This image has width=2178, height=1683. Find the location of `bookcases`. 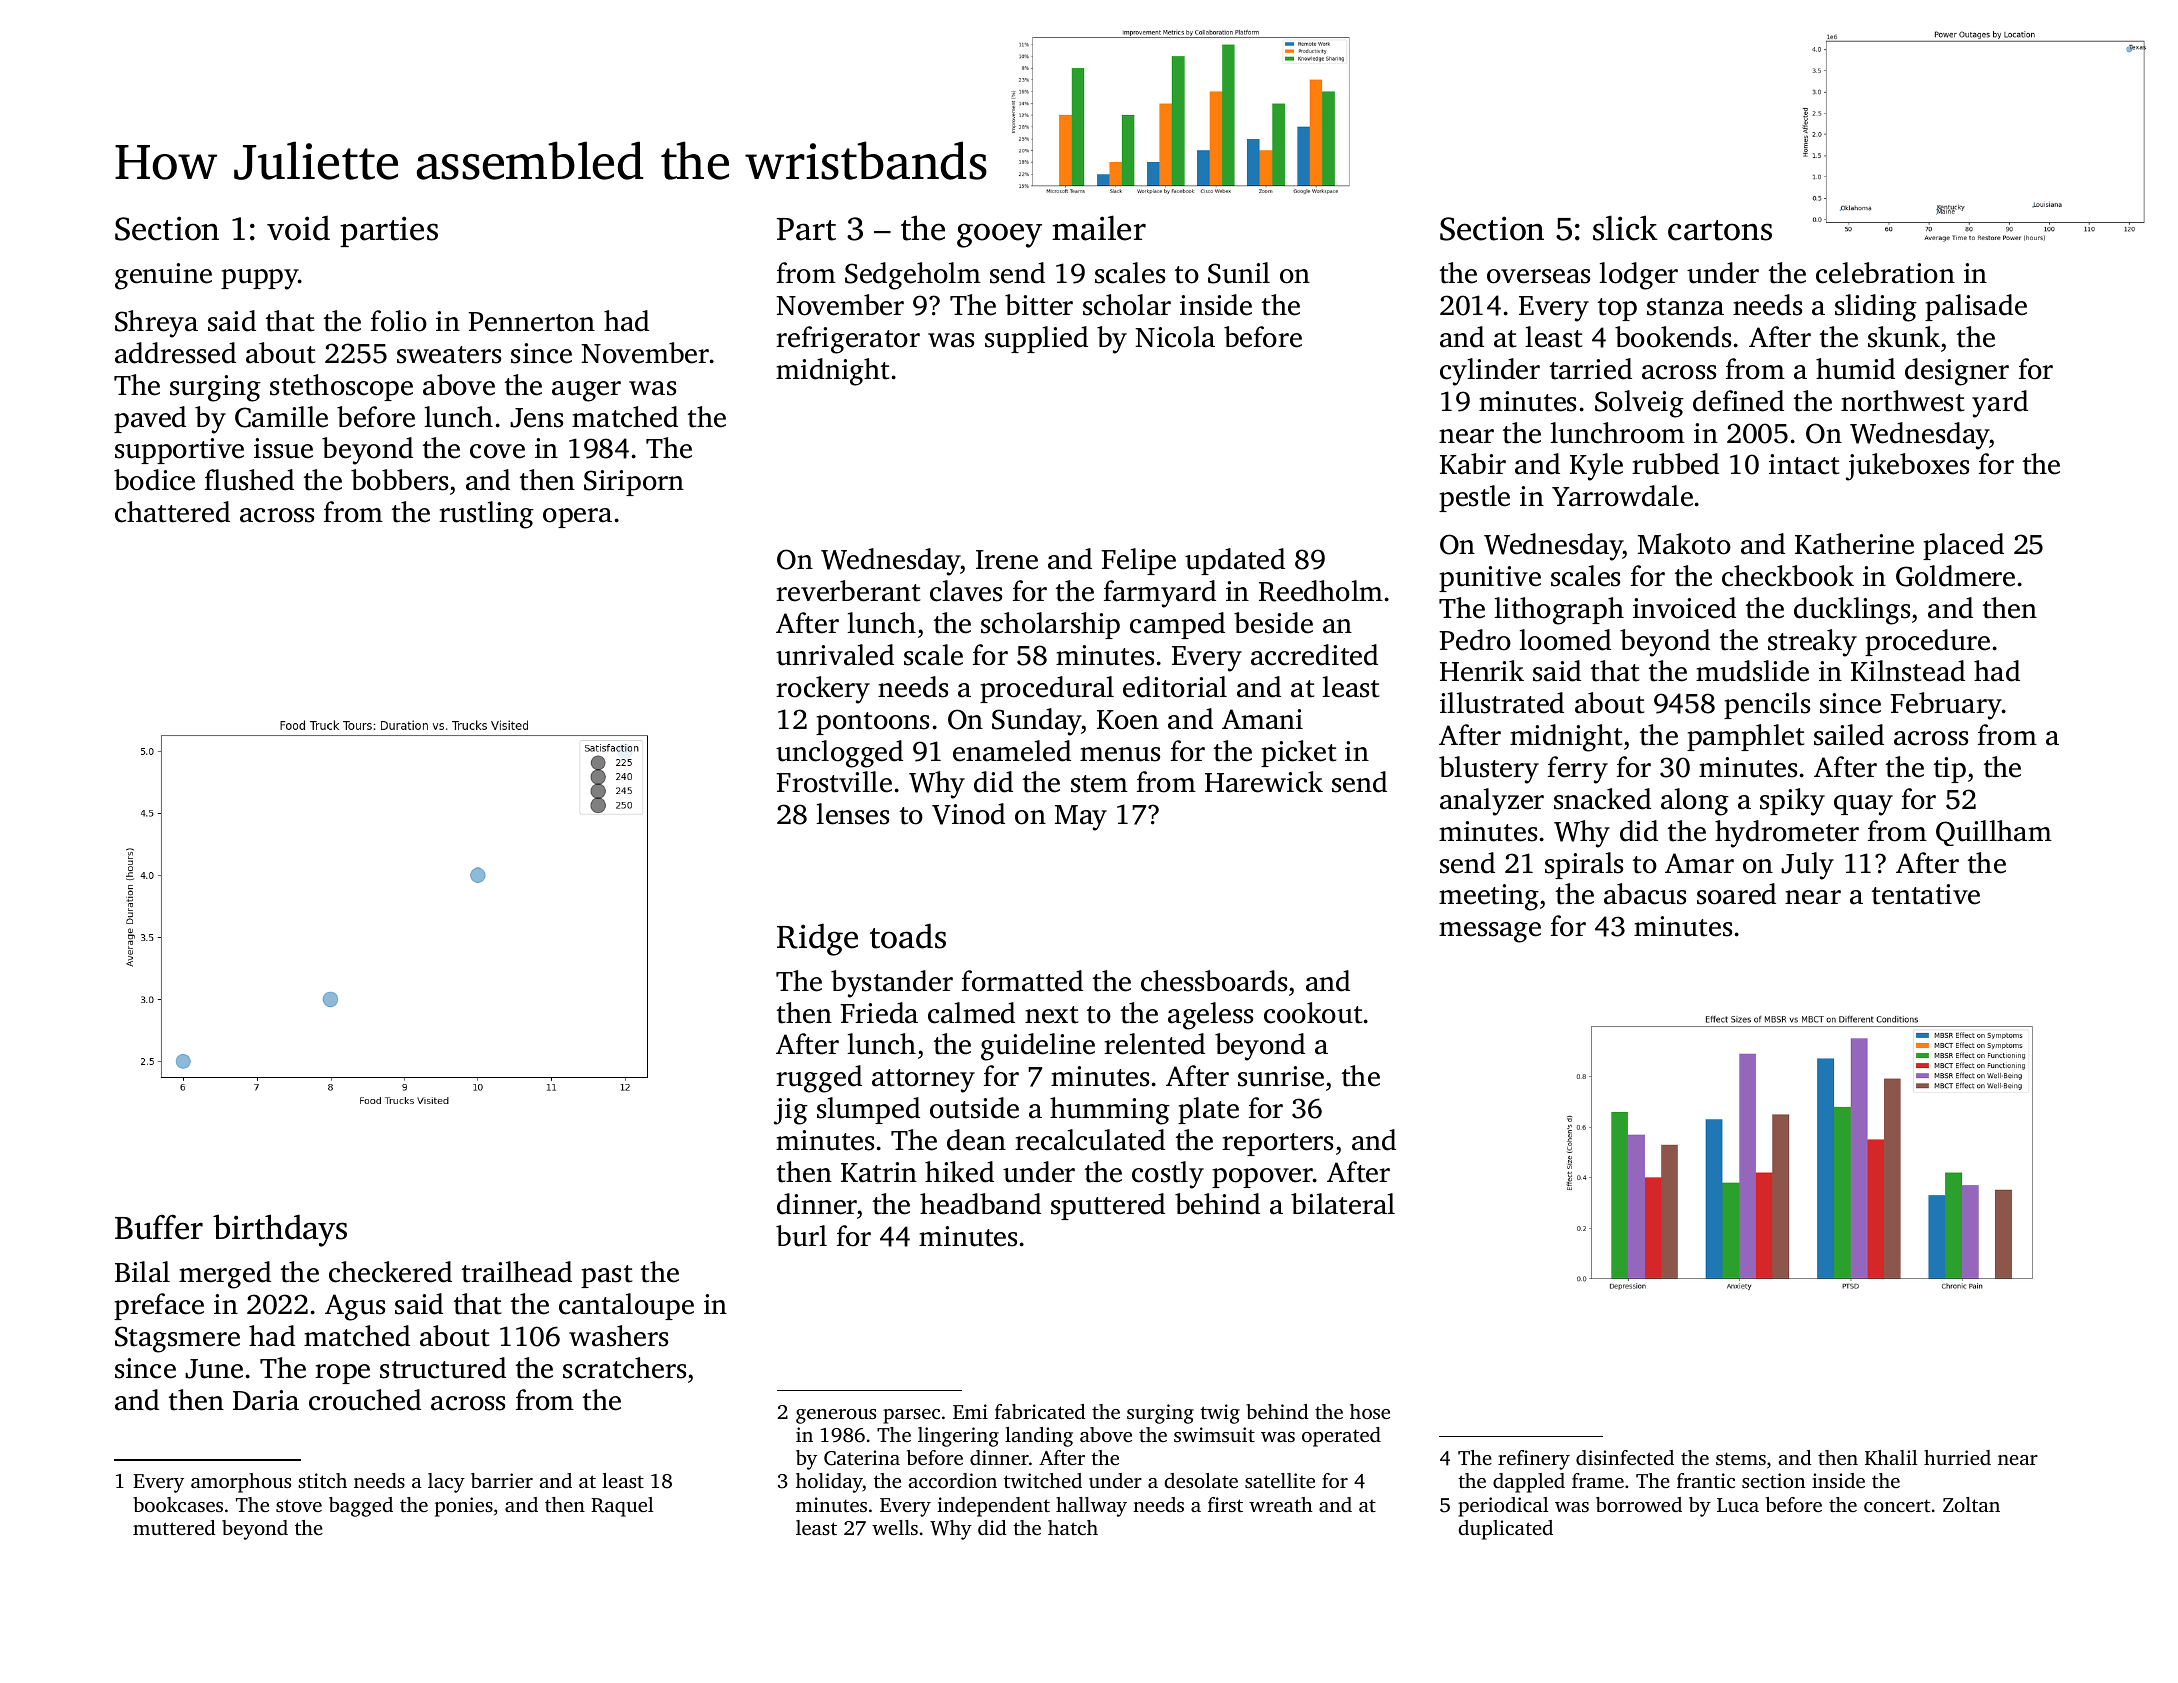

bookcases is located at coordinates (178, 1504).
